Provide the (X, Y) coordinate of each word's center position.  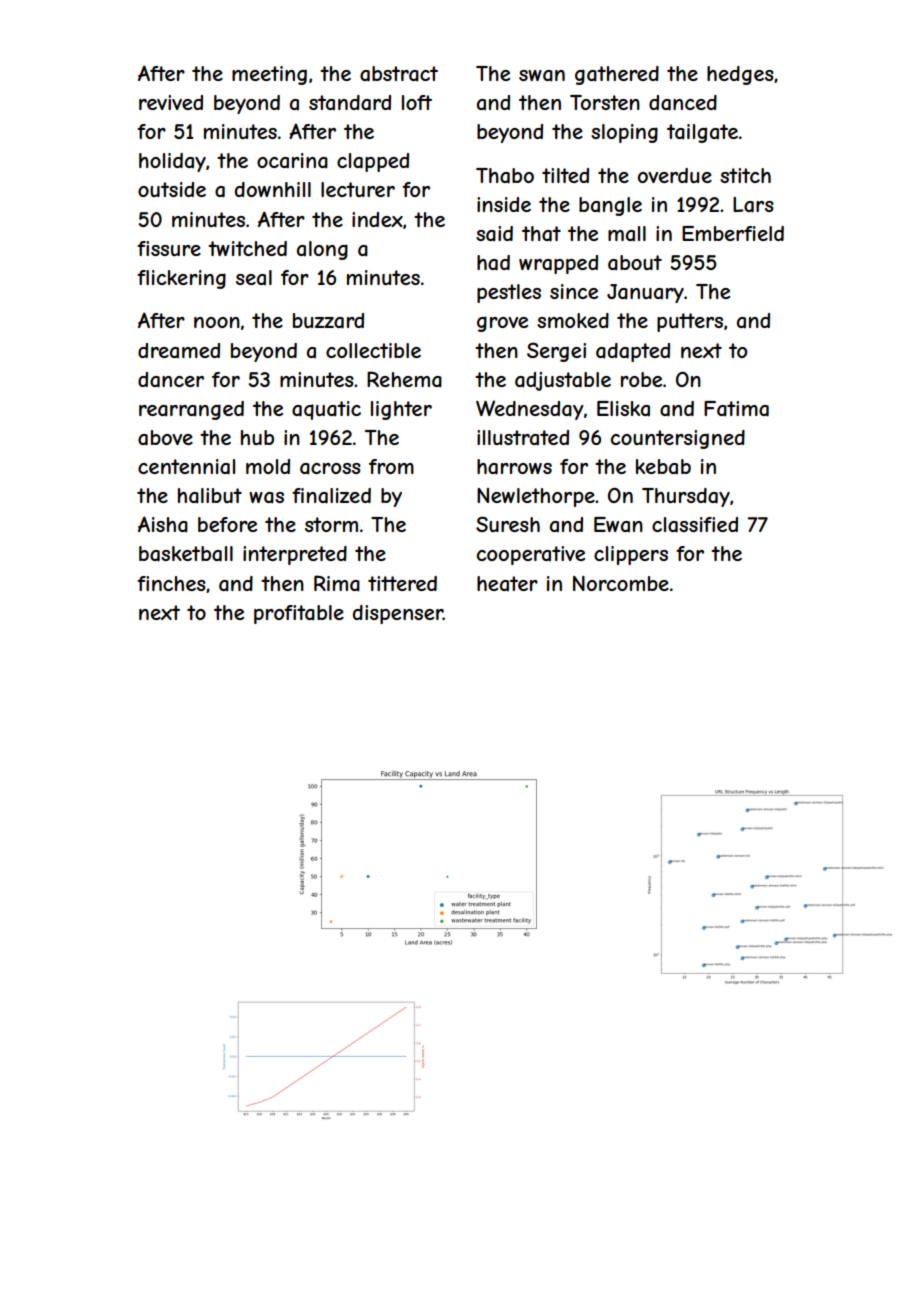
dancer (171, 380)
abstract (399, 74)
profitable (299, 614)
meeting (269, 75)
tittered (402, 583)
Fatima (736, 409)
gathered (617, 75)
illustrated (523, 438)
